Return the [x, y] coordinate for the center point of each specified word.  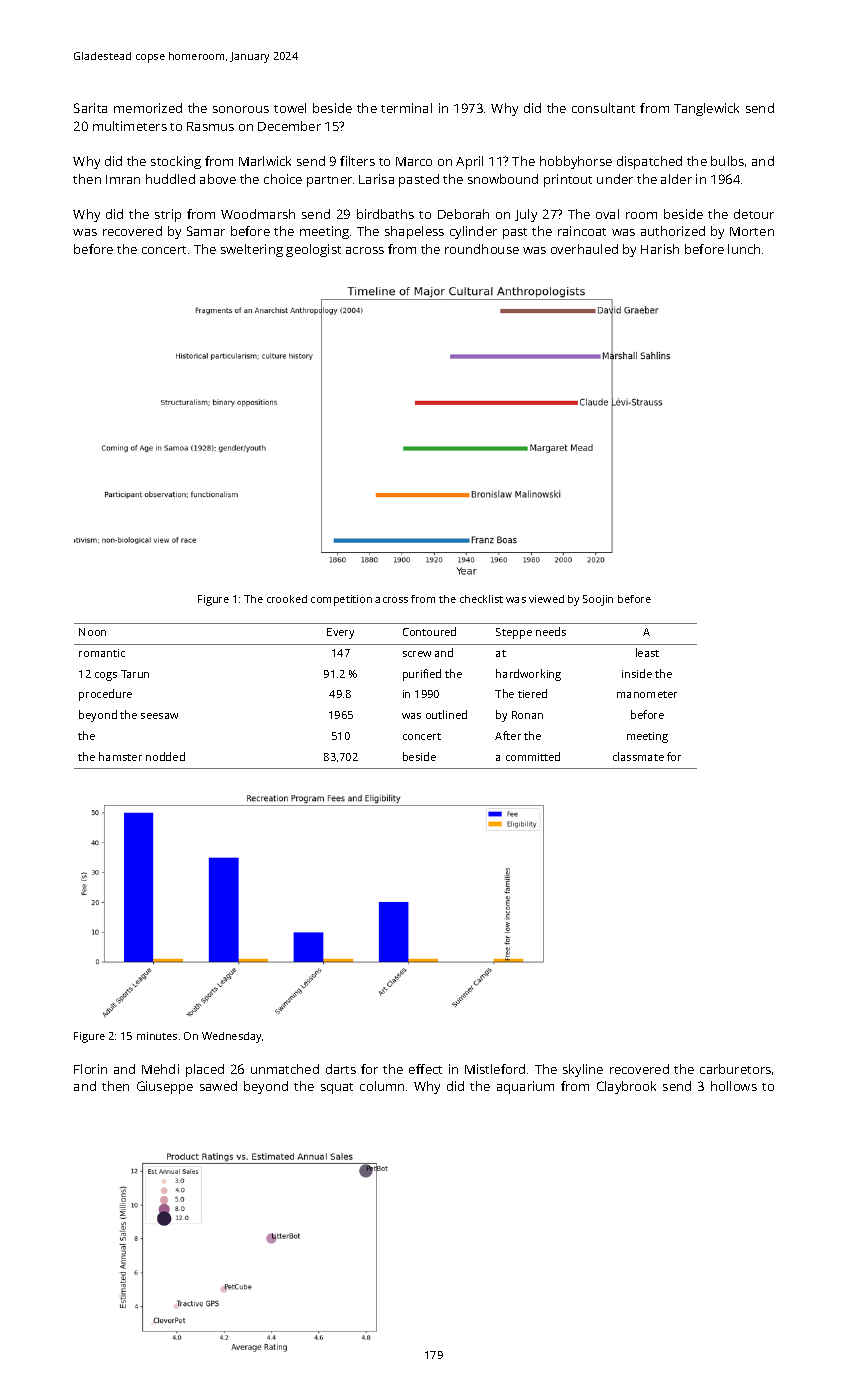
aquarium [525, 1087]
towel [290, 108]
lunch [744, 249]
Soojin [598, 600]
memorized [148, 108]
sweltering [252, 250]
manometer [647, 694]
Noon [92, 632]
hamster [120, 756]
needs [551, 631]
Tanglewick [706, 109]
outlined [446, 714]
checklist [481, 599]
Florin [90, 1069]
